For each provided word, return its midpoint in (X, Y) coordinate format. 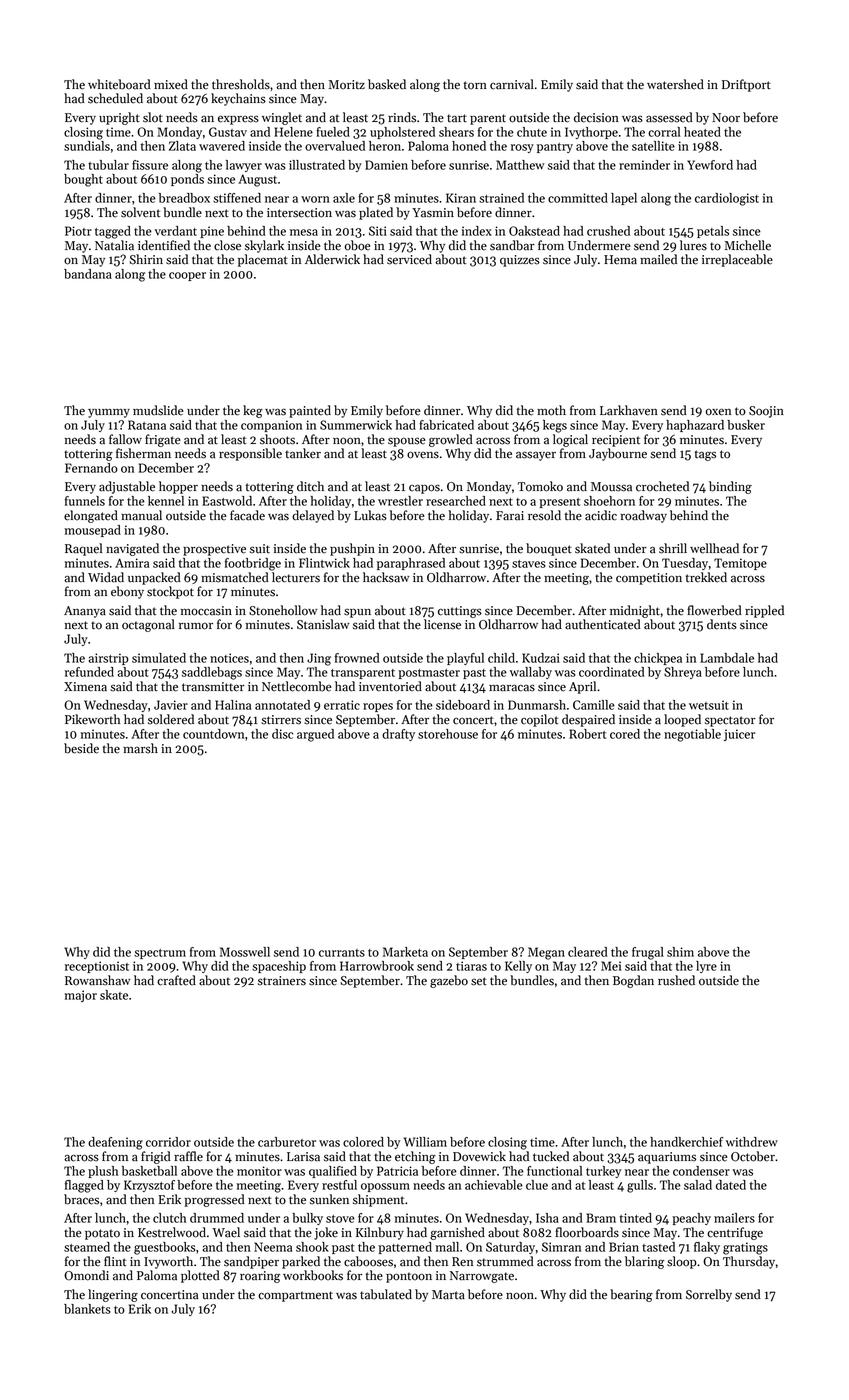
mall (447, 1247)
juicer (739, 735)
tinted (636, 1218)
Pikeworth (92, 719)
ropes (378, 707)
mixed (171, 84)
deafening (115, 1143)
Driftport (746, 85)
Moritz (347, 85)
